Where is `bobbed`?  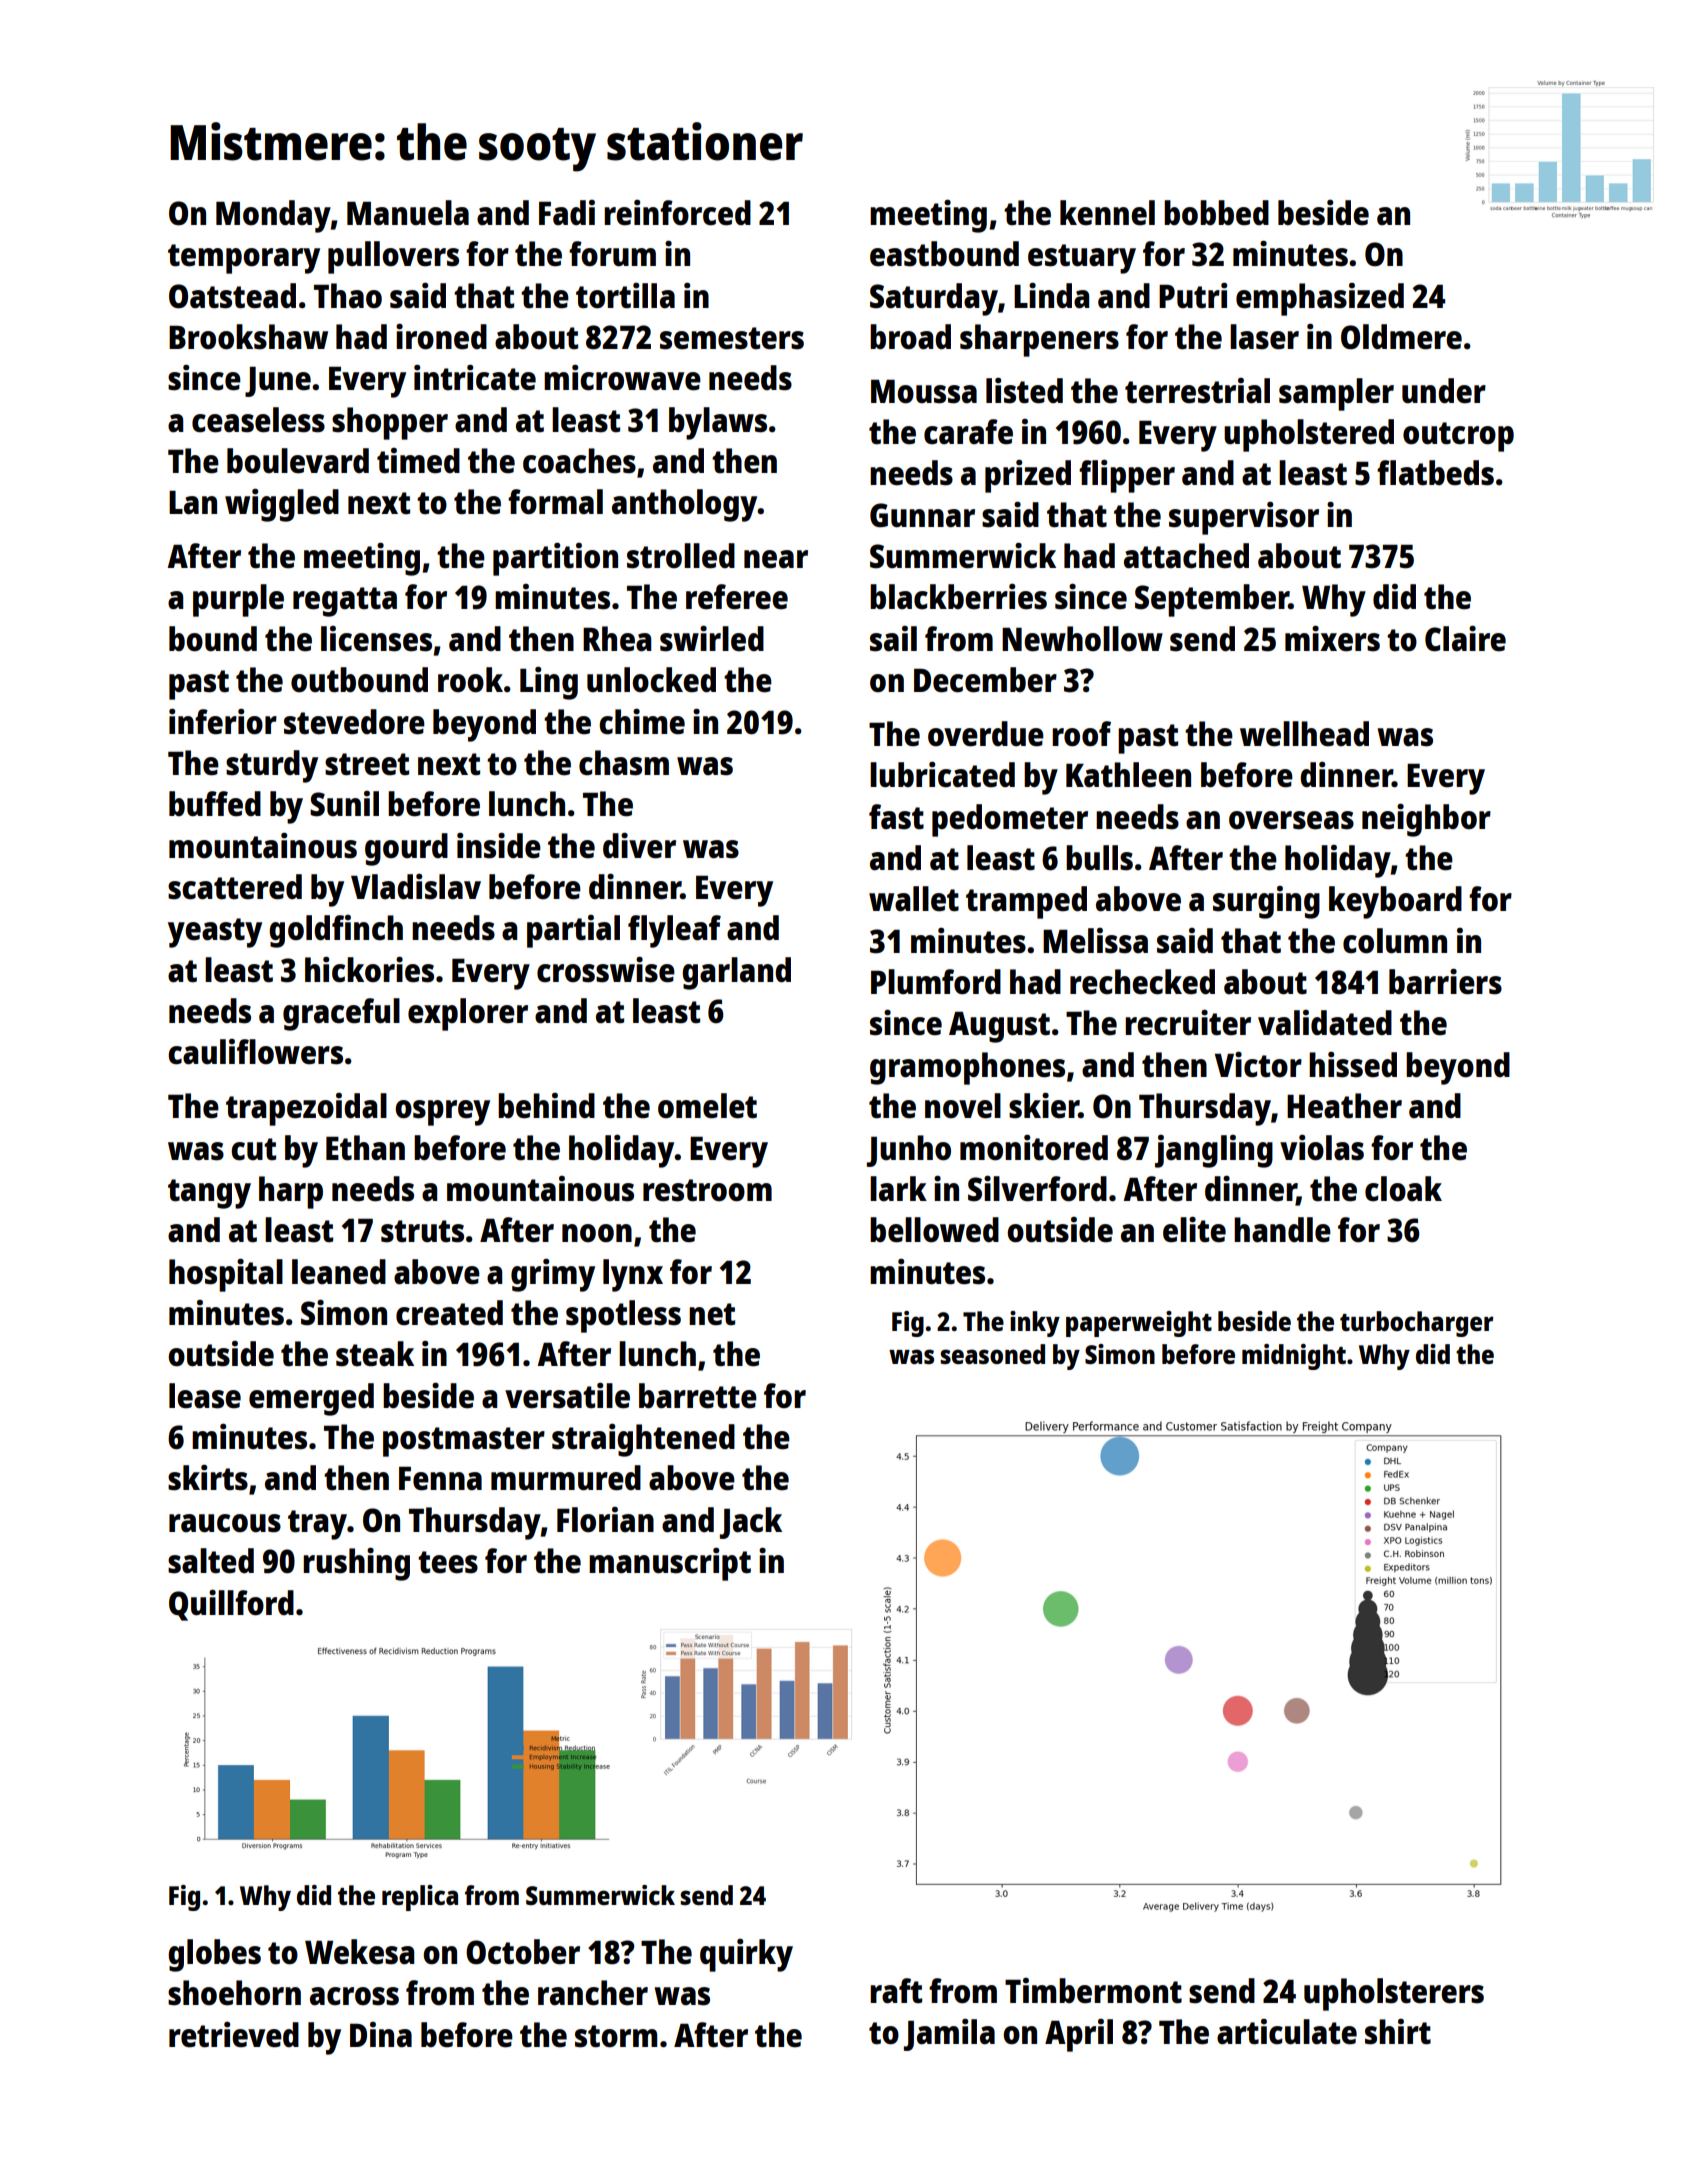 bobbed is located at coordinates (1216, 213).
